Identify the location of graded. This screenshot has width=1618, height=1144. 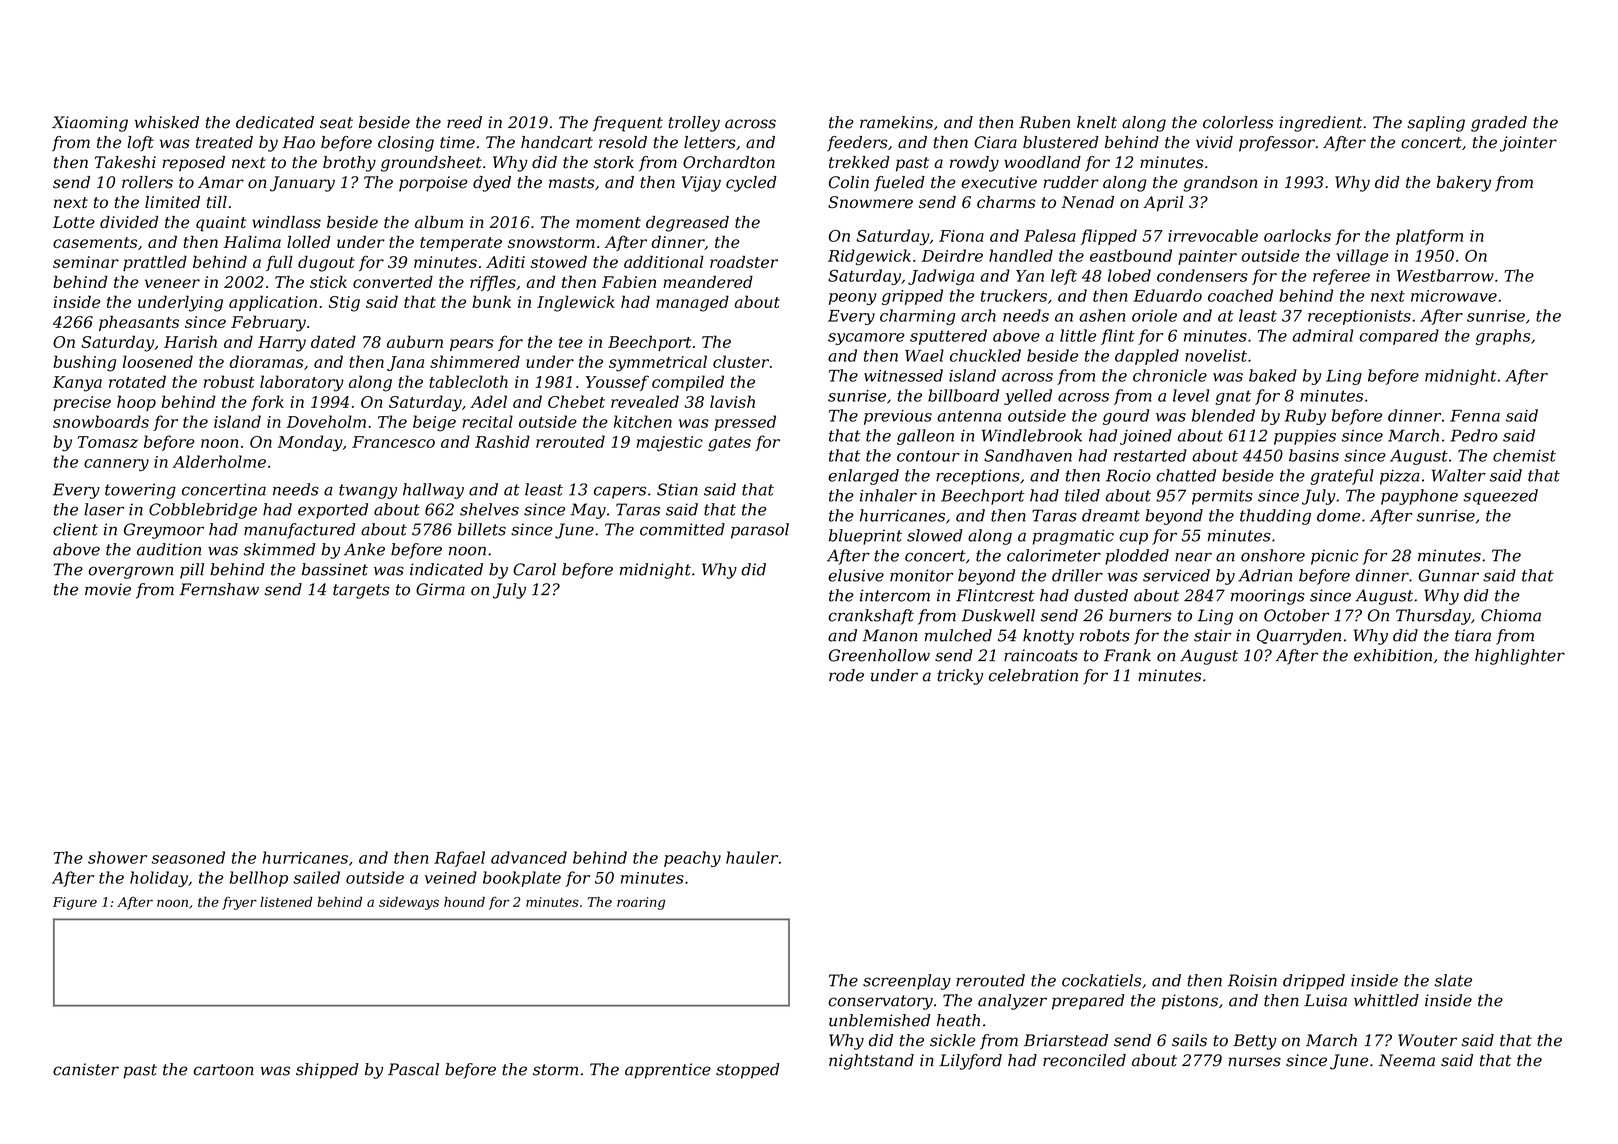
(1499, 124).
